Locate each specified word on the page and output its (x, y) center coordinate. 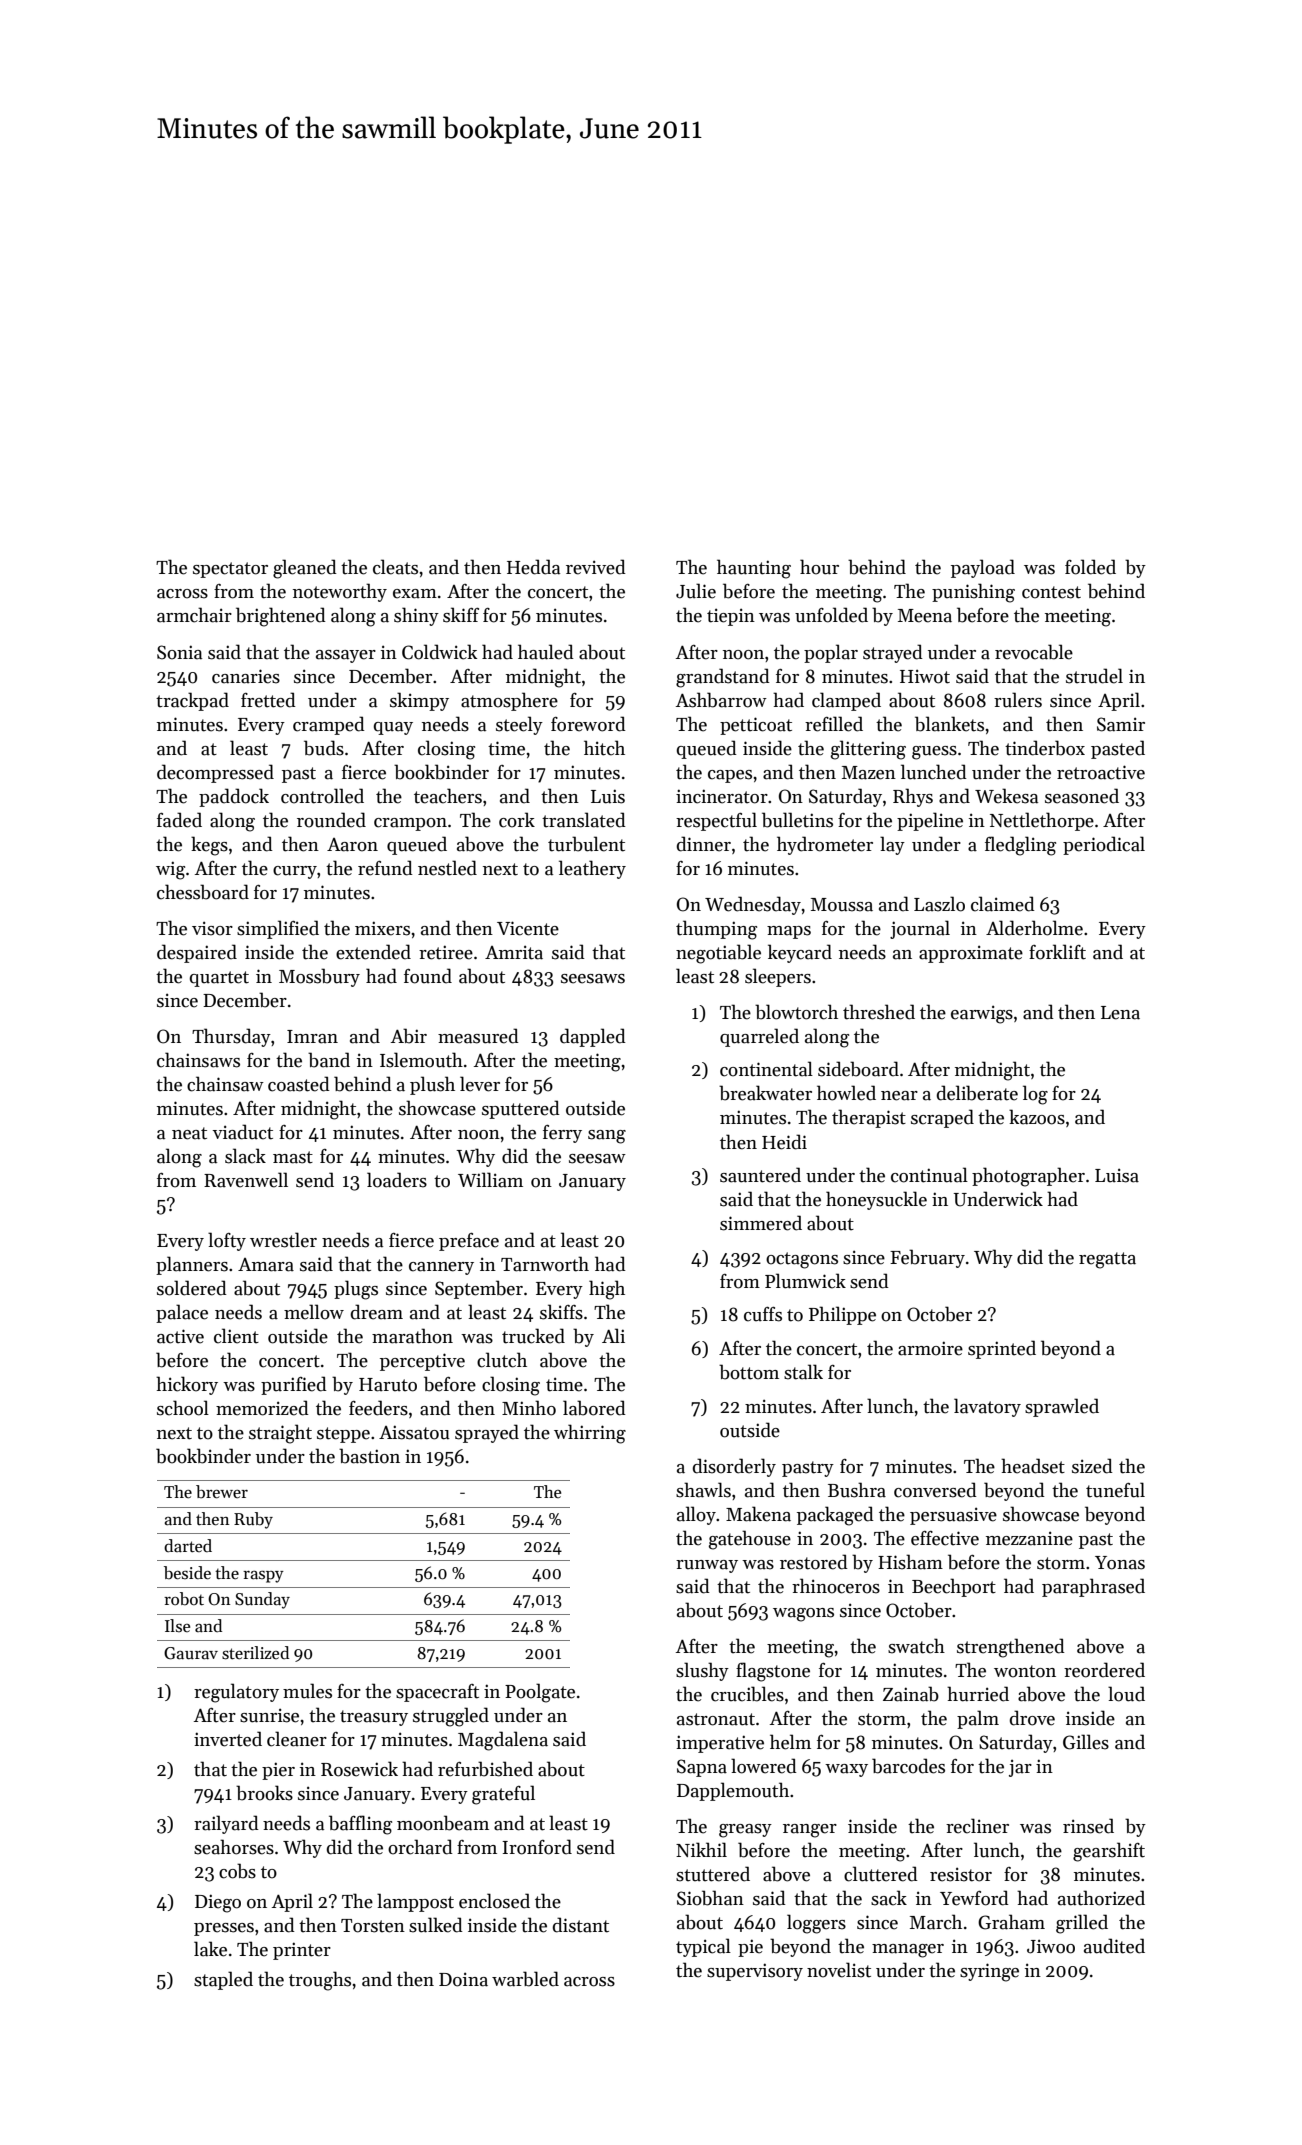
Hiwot (925, 676)
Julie (696, 591)
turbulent (586, 844)
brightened (281, 617)
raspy (263, 1577)
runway (707, 1566)
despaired (197, 953)
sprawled (1062, 1407)
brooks (264, 1793)
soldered (192, 1288)
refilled (834, 724)
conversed (935, 1490)
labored (594, 1408)
